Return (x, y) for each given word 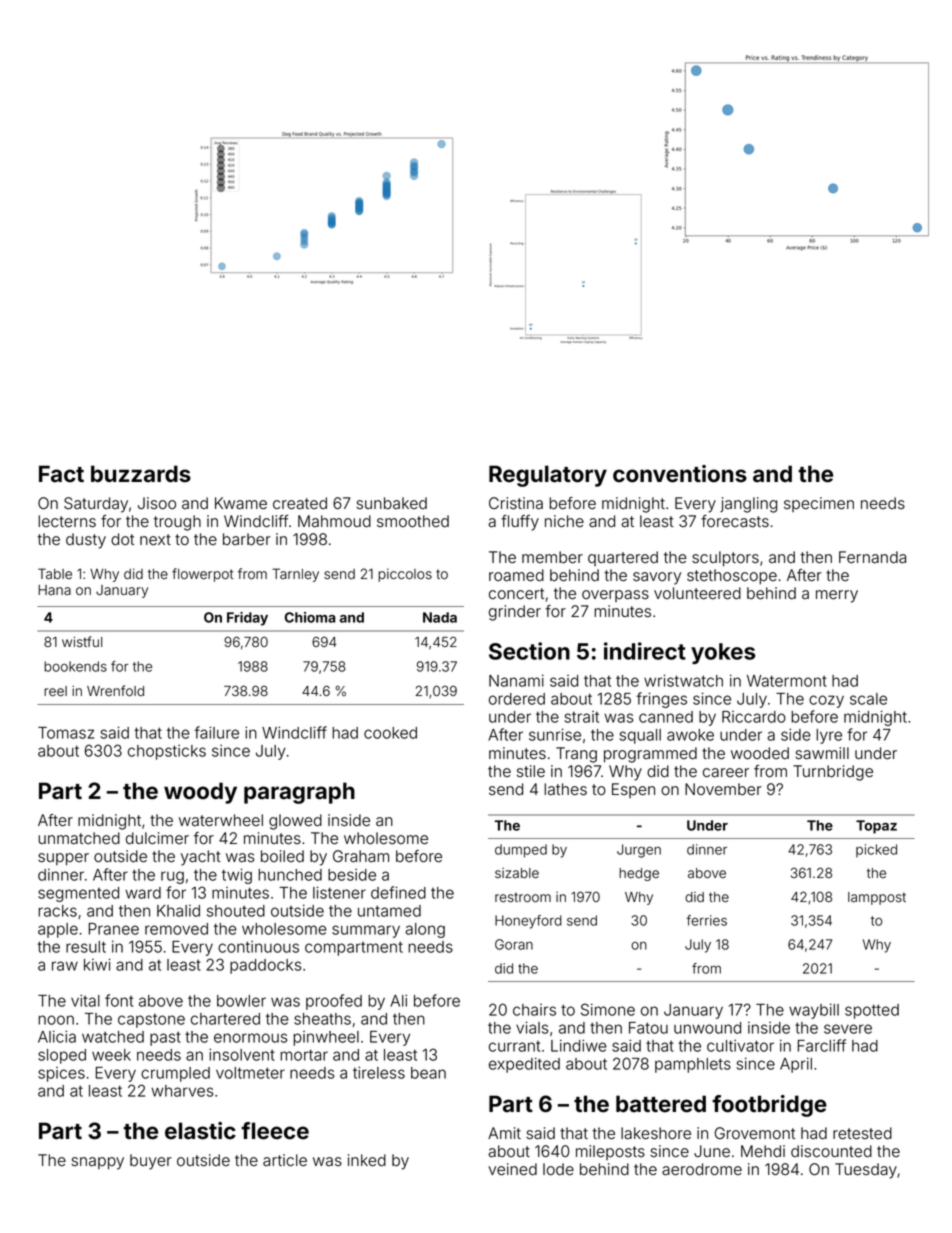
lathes (565, 789)
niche (564, 521)
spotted (872, 1011)
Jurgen (639, 851)
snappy (97, 1163)
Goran (514, 944)
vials (532, 1027)
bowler (241, 1001)
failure (216, 732)
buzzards (141, 474)
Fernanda (872, 557)
